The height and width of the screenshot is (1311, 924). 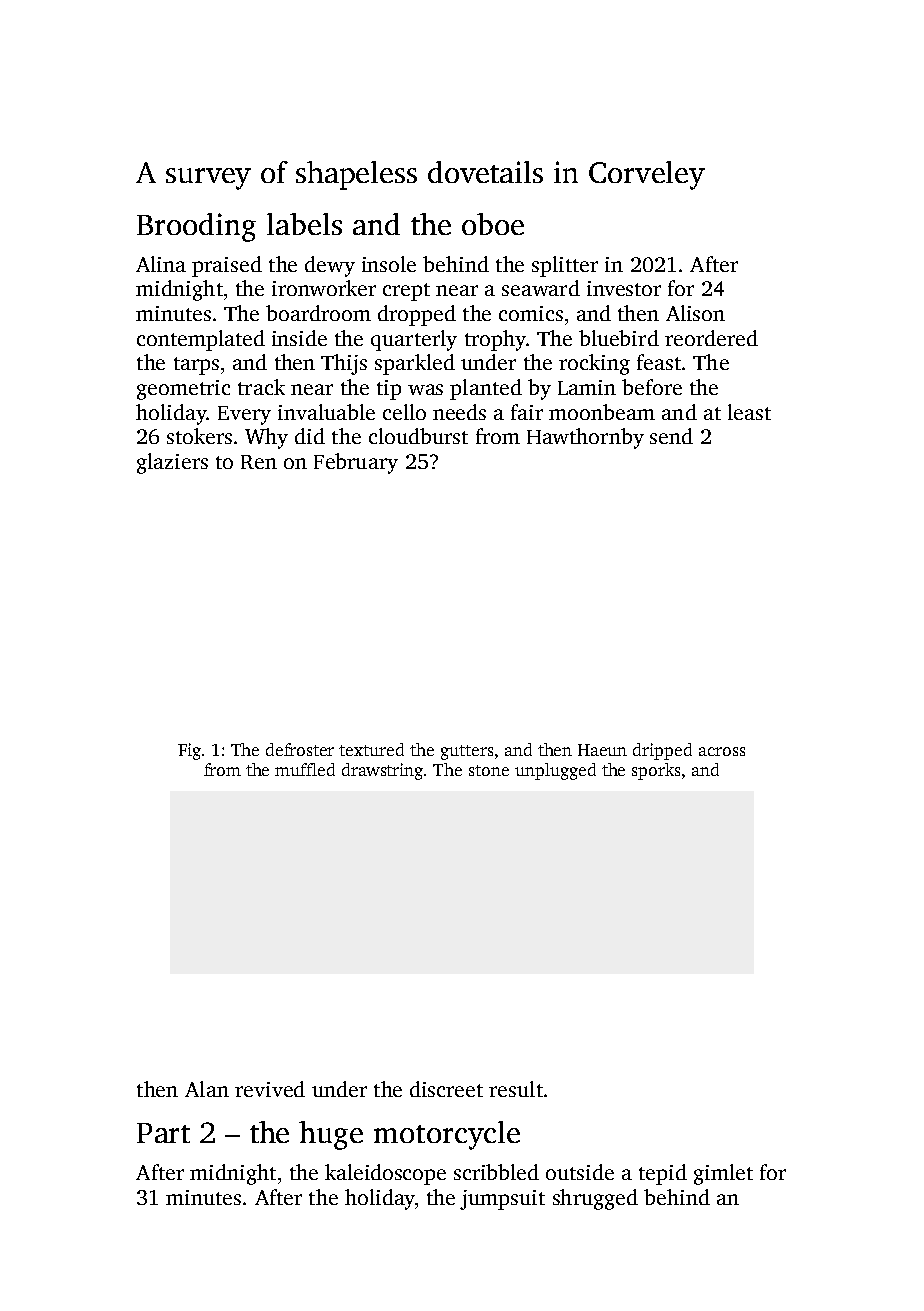 What do you see at coordinates (489, 770) in the screenshot?
I see `stone` at bounding box center [489, 770].
